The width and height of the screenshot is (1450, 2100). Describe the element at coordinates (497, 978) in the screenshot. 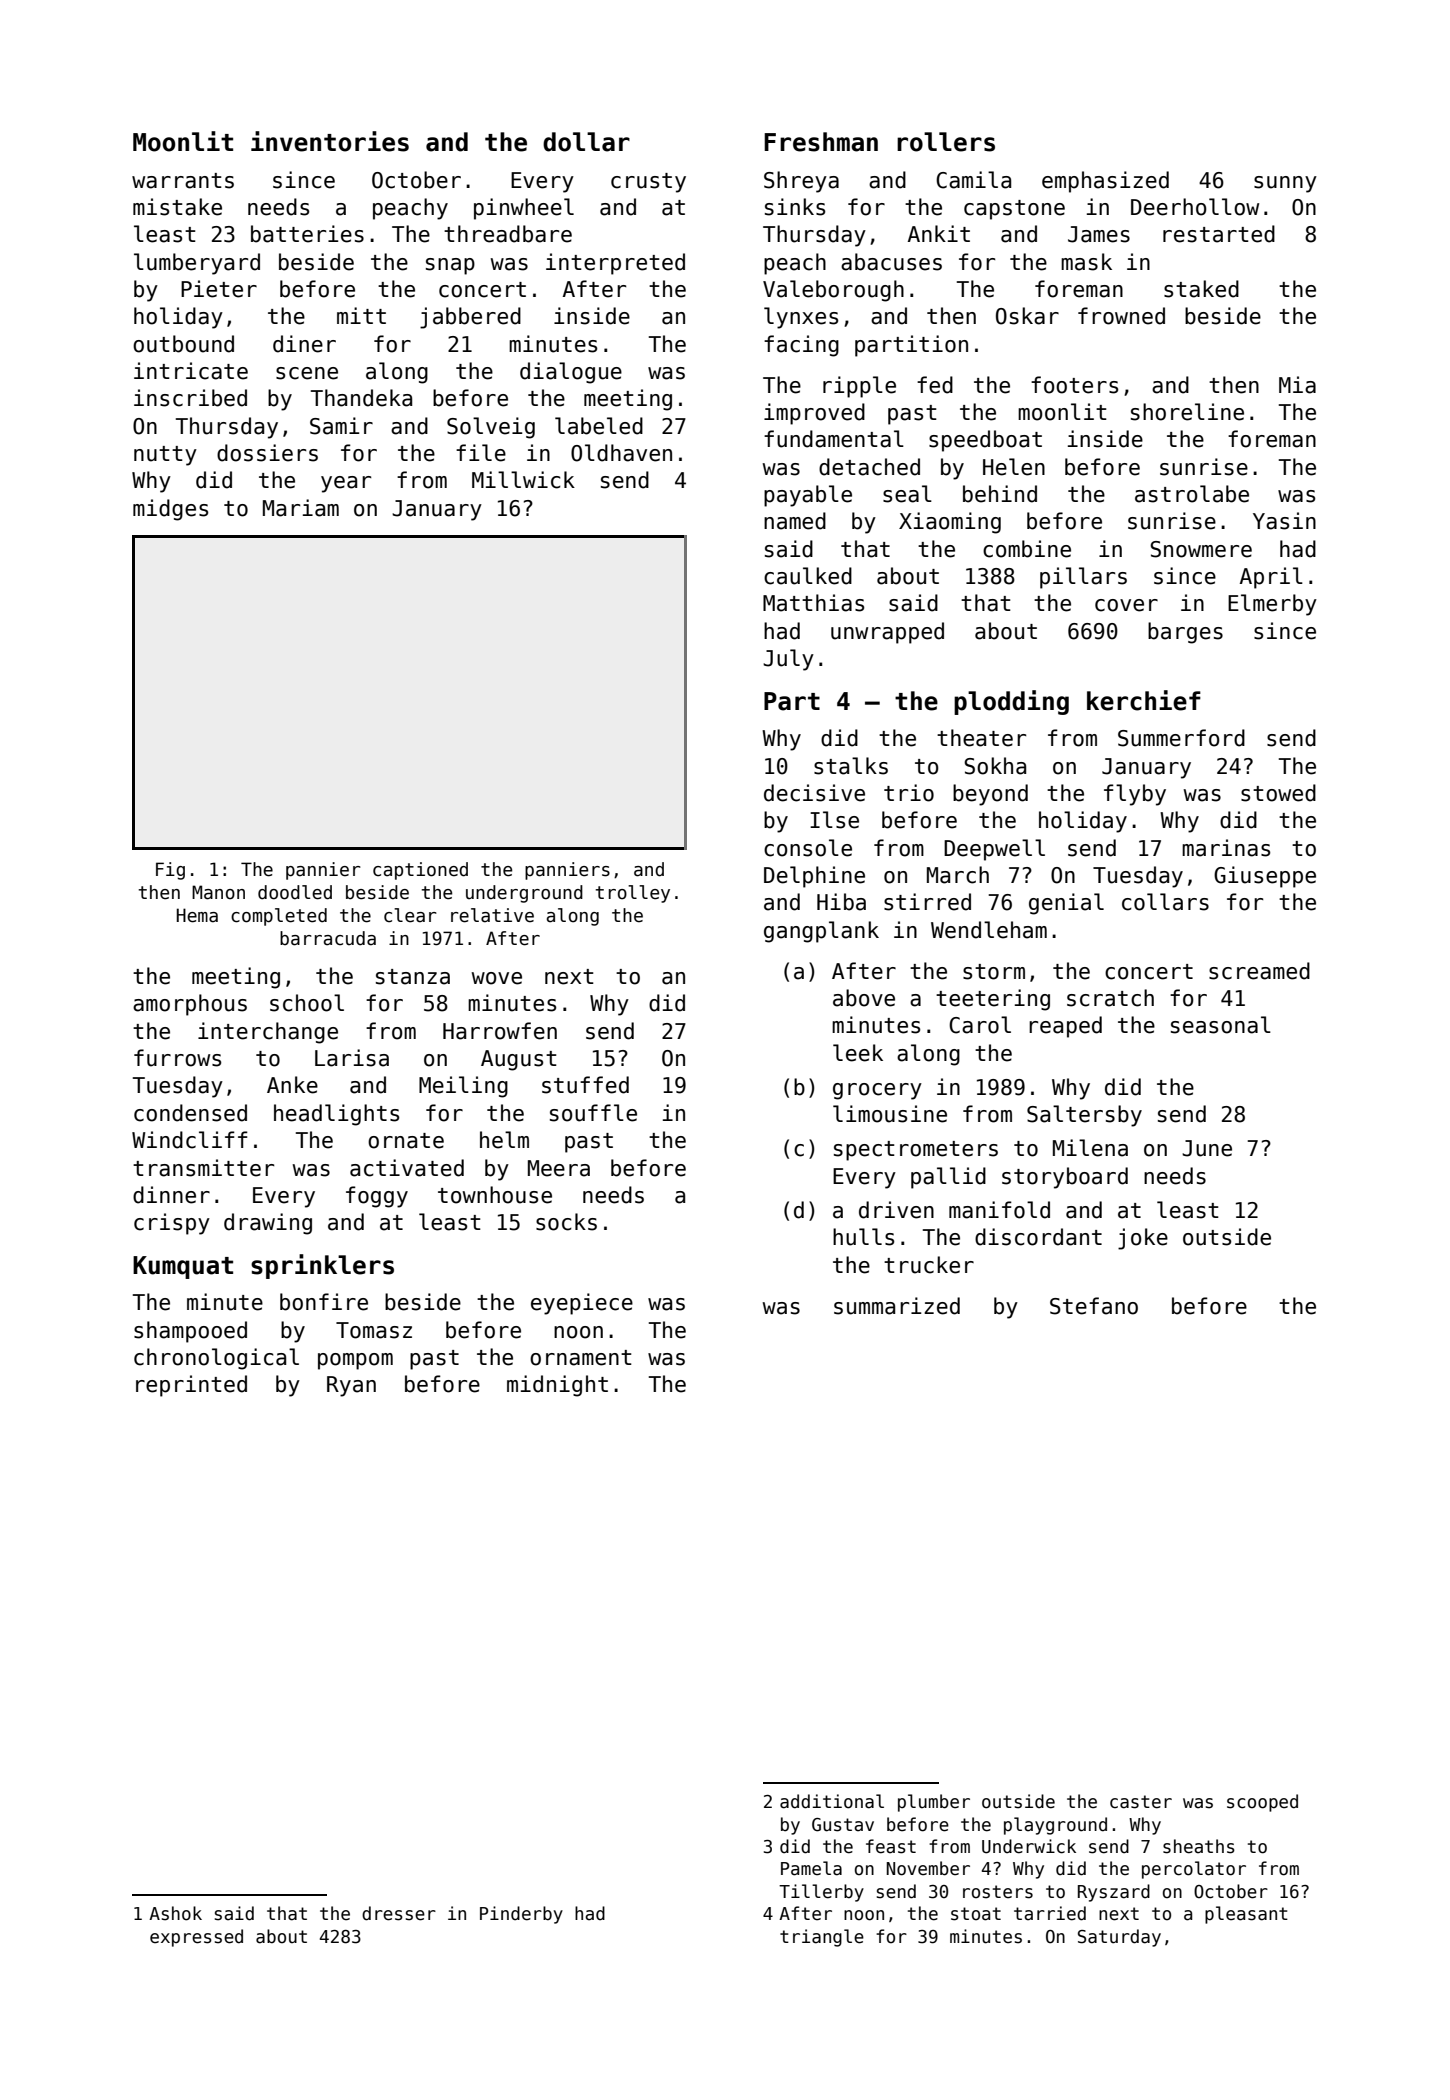

I see `wove` at that location.
